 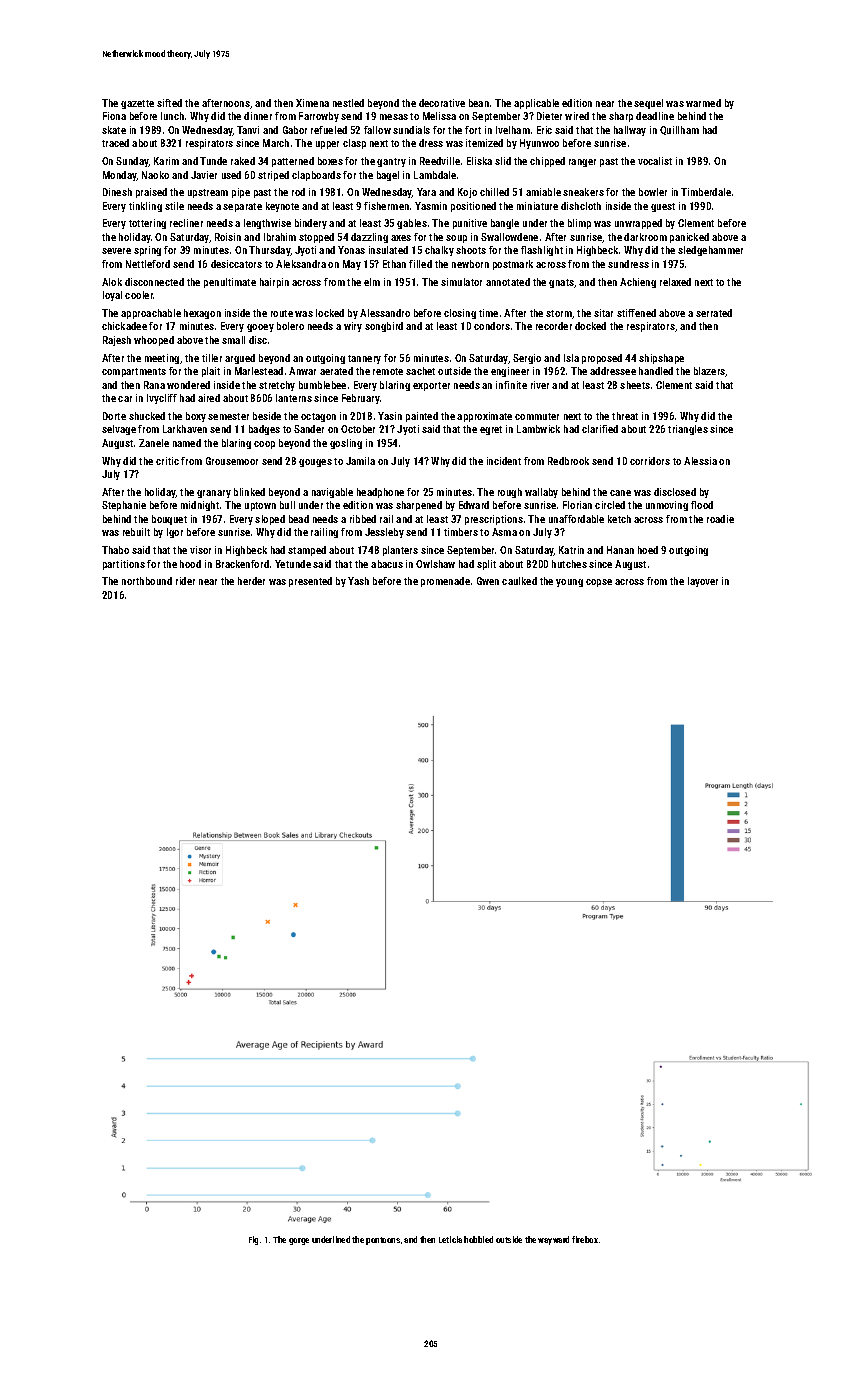 I want to click on darkroom, so click(x=645, y=237).
